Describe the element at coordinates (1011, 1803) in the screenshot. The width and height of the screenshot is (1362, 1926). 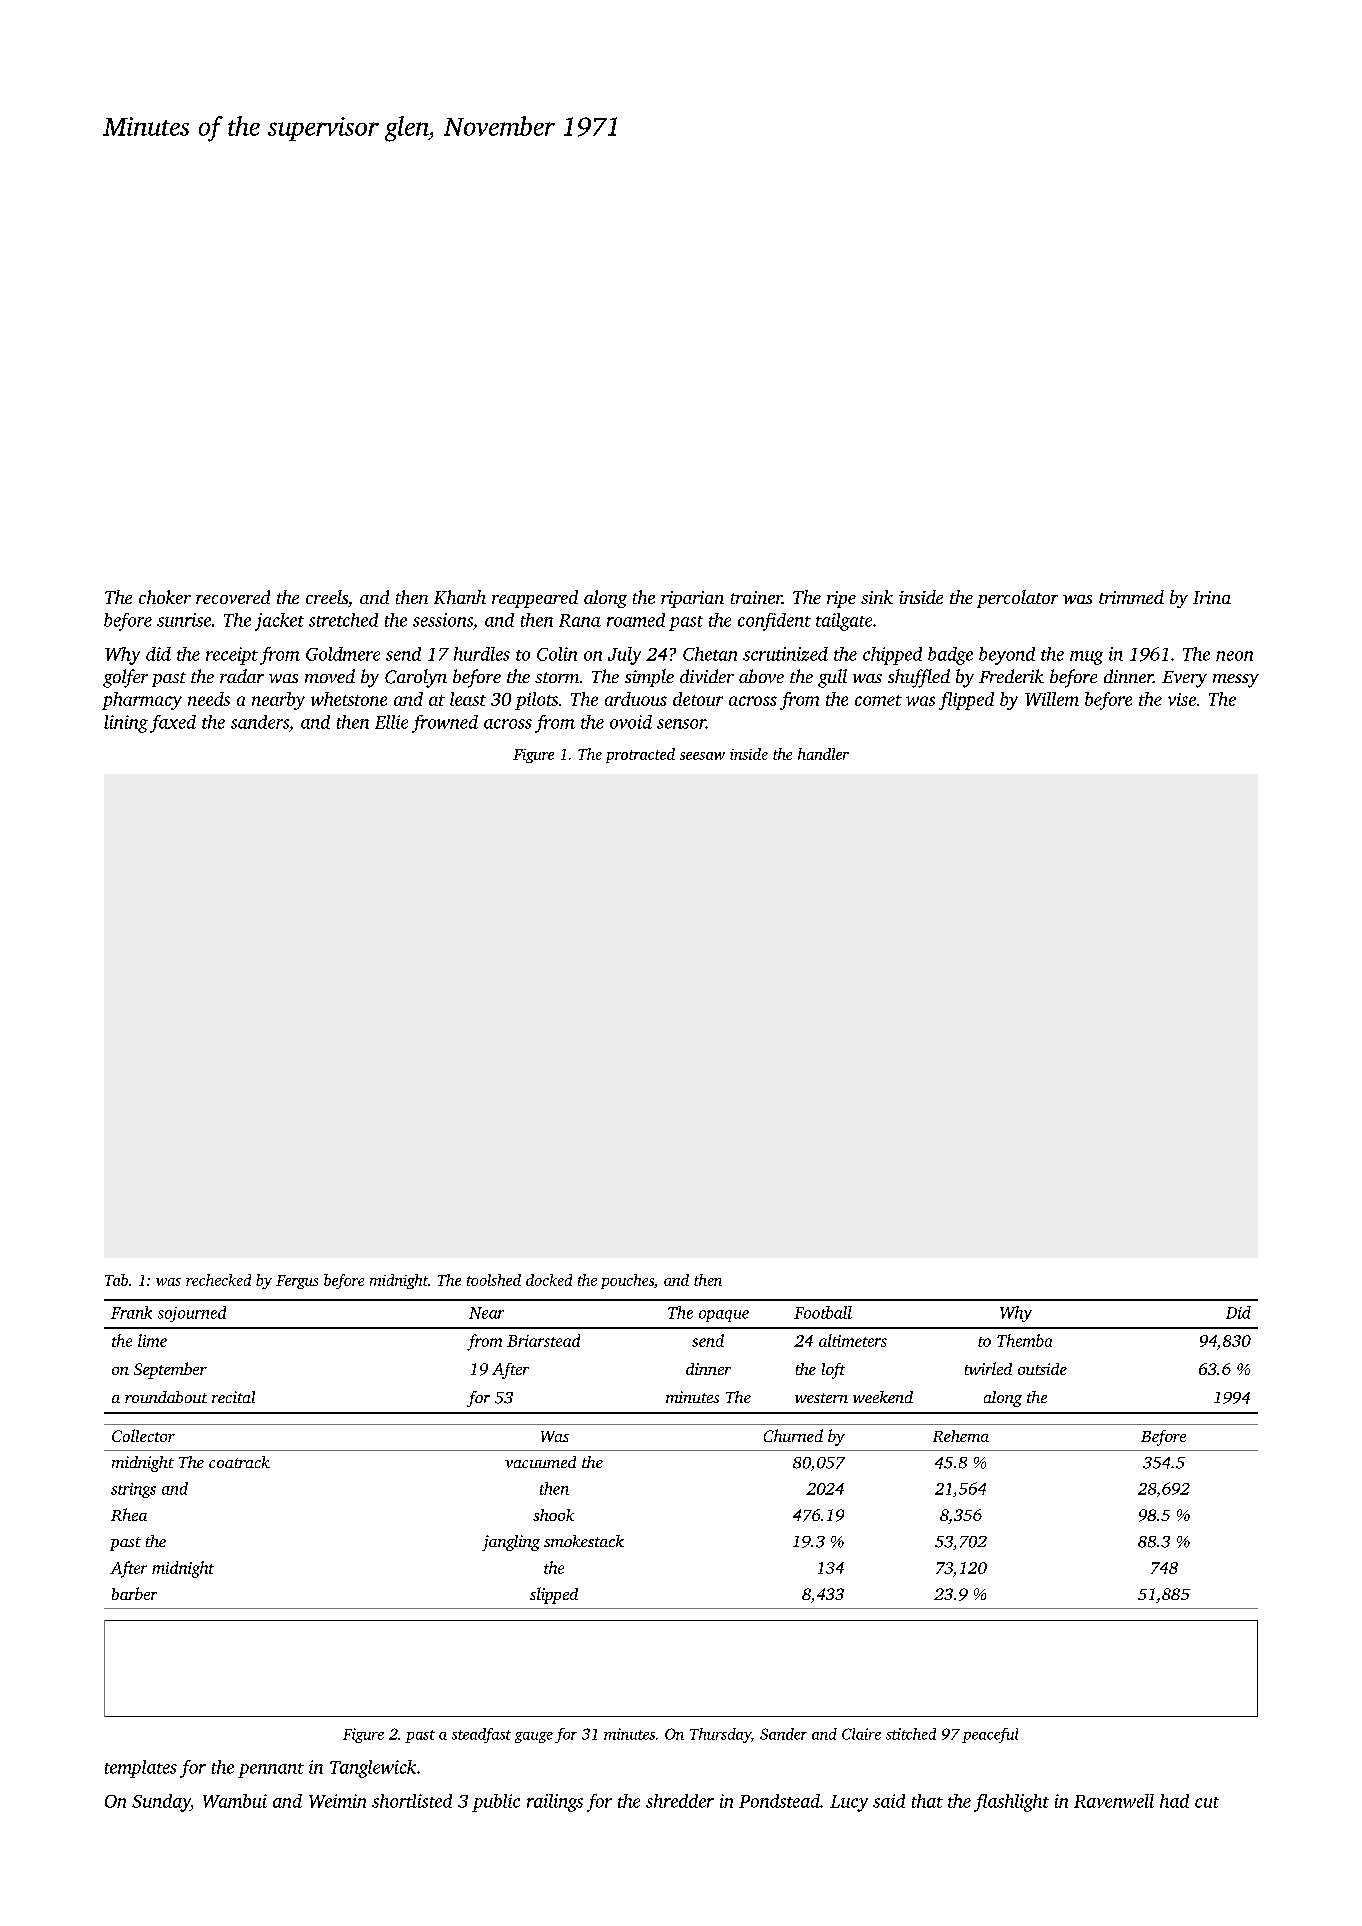
I see `flashlight` at that location.
